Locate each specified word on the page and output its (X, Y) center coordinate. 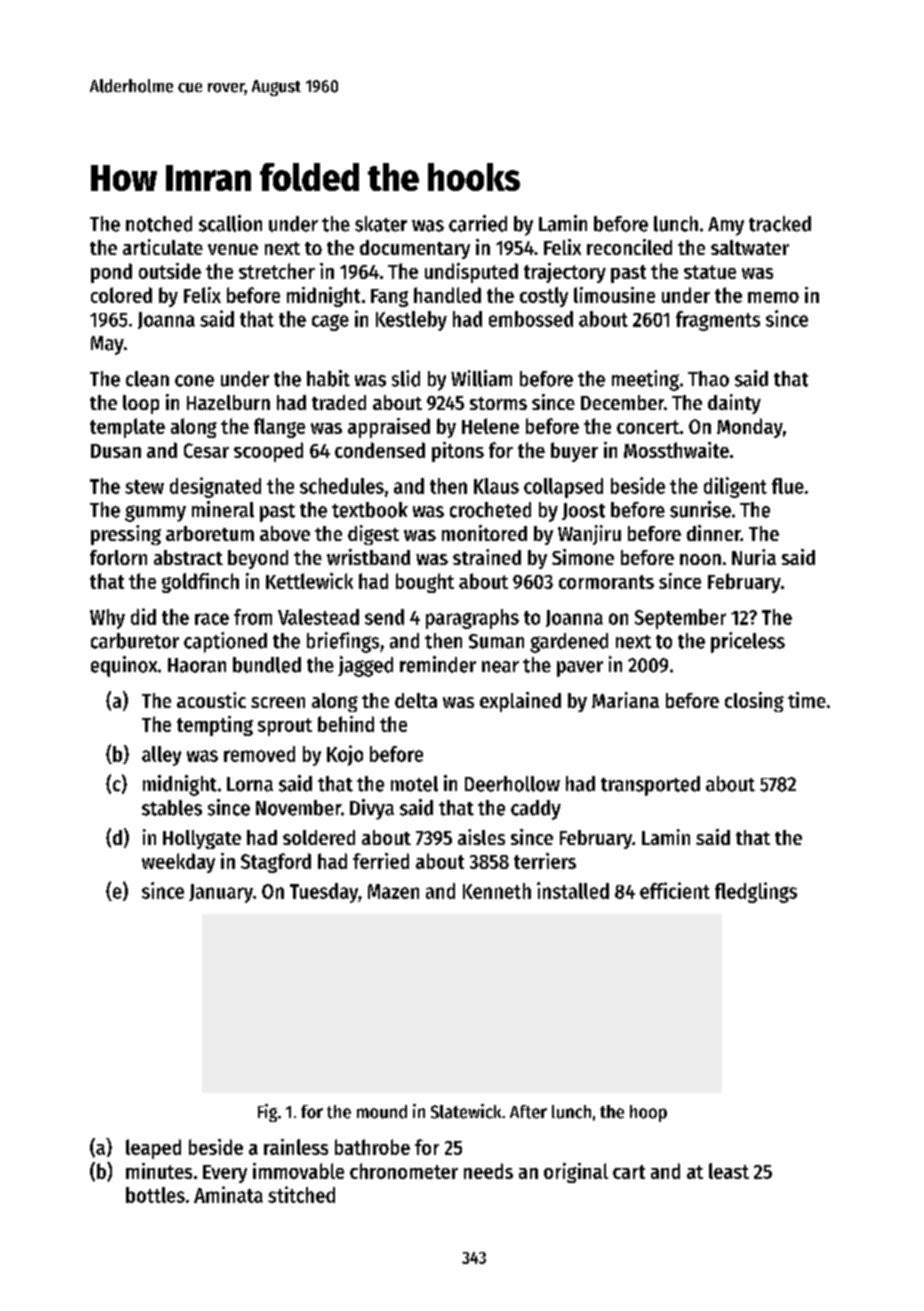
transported (650, 786)
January (221, 893)
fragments (718, 321)
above (285, 533)
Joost (583, 511)
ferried (381, 861)
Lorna (250, 784)
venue (233, 249)
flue (788, 486)
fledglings (756, 892)
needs (488, 1171)
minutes (159, 1171)
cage (330, 322)
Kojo (345, 755)
